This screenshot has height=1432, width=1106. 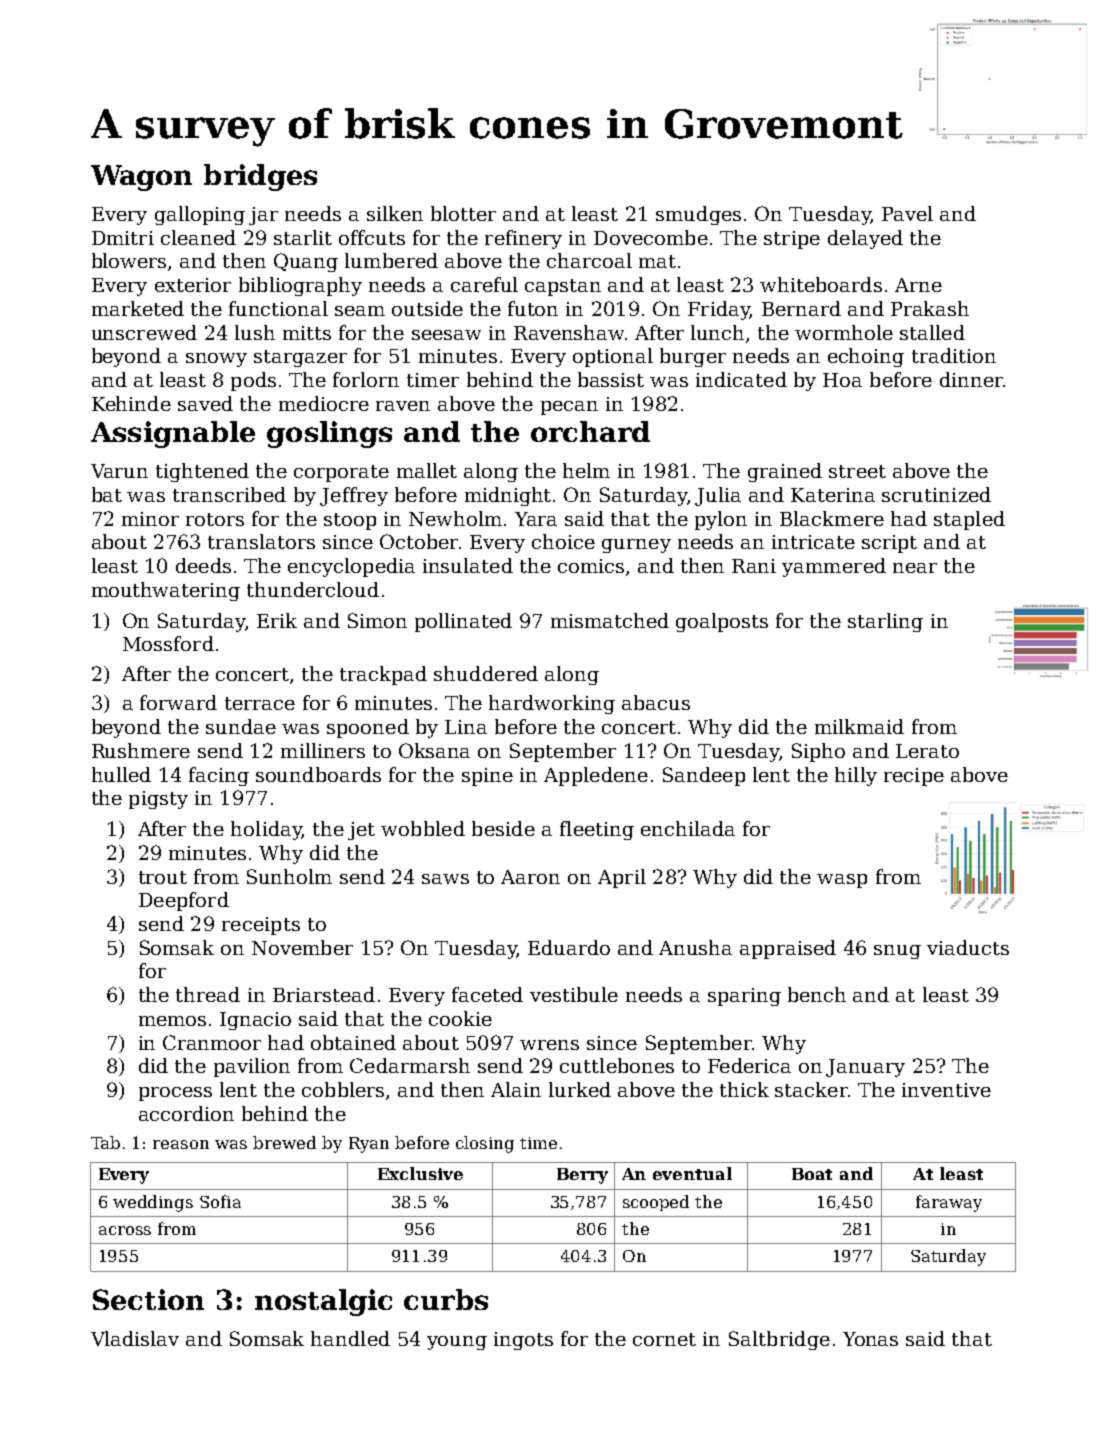 I want to click on street, so click(x=857, y=471).
